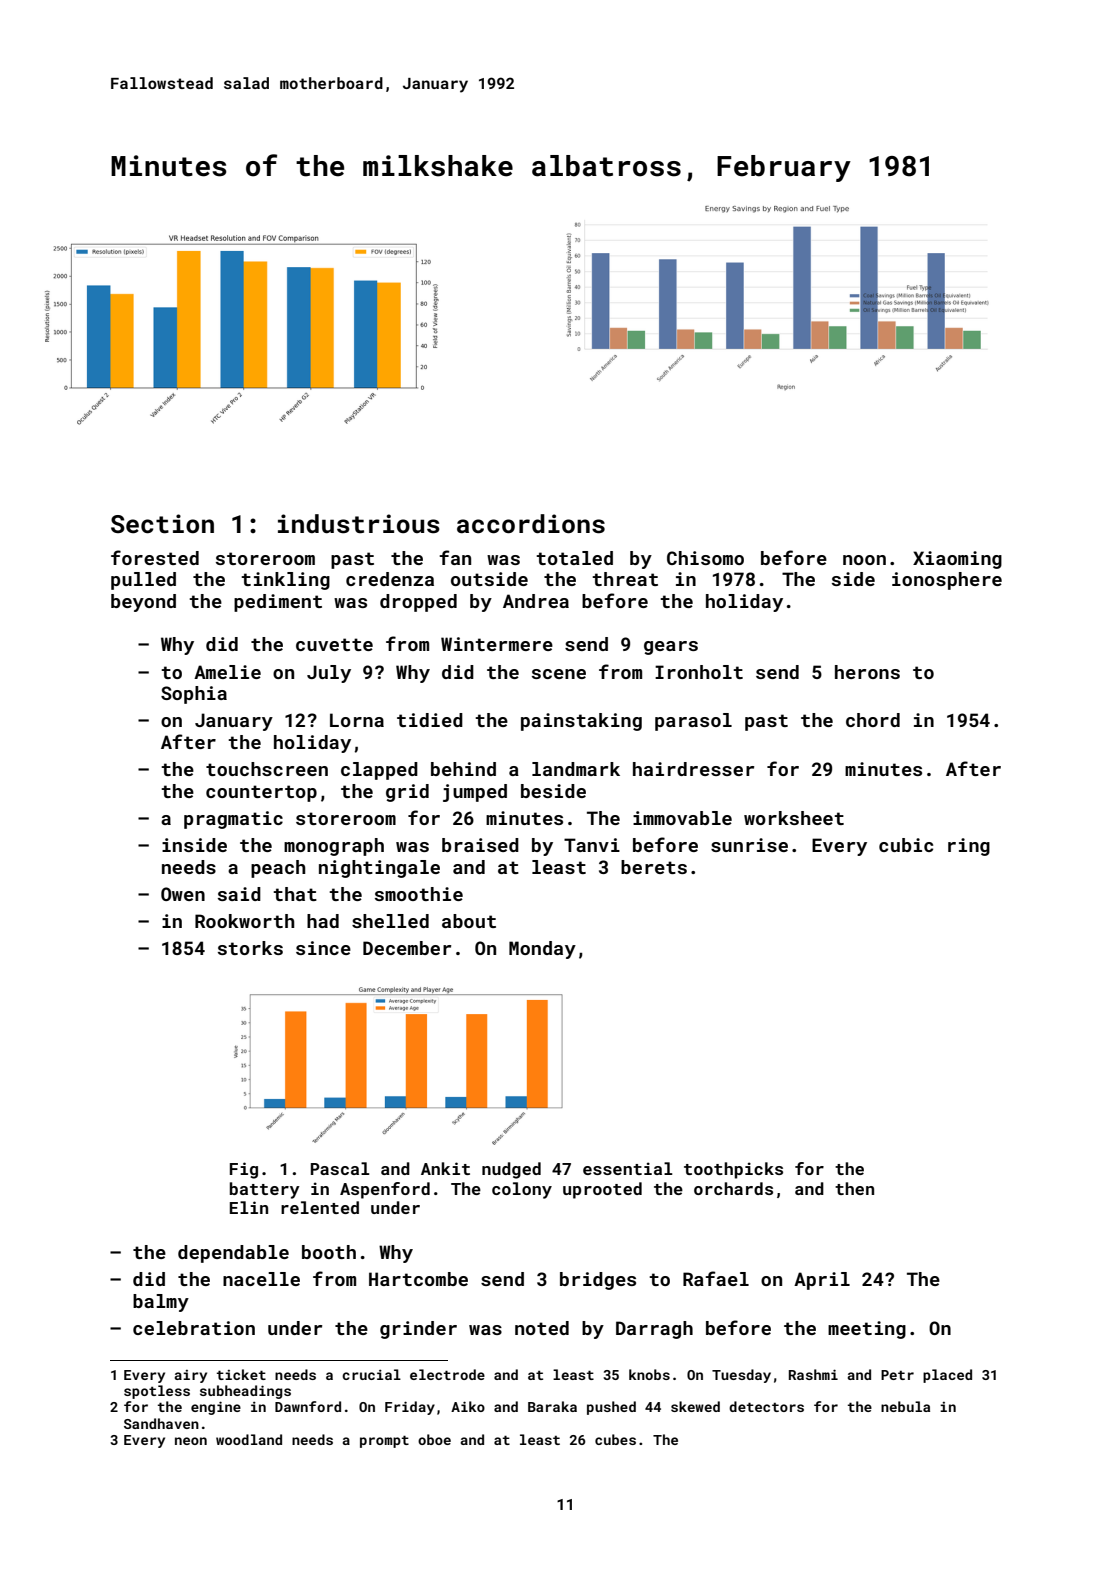  What do you see at coordinates (906, 845) in the screenshot?
I see `cubic` at bounding box center [906, 845].
